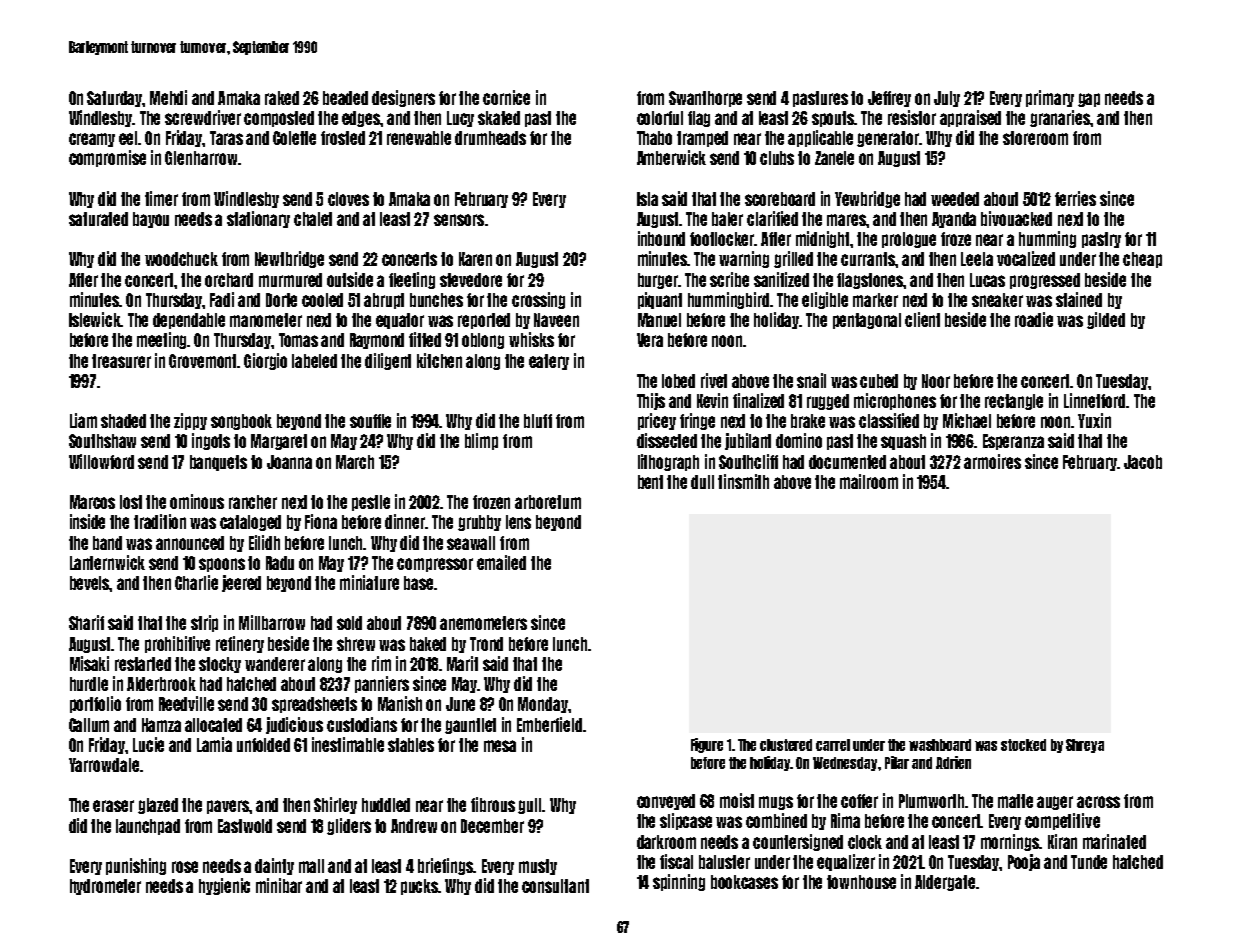 The image size is (1233, 952). Describe the element at coordinates (1089, 100) in the screenshot. I see `gap` at that location.
